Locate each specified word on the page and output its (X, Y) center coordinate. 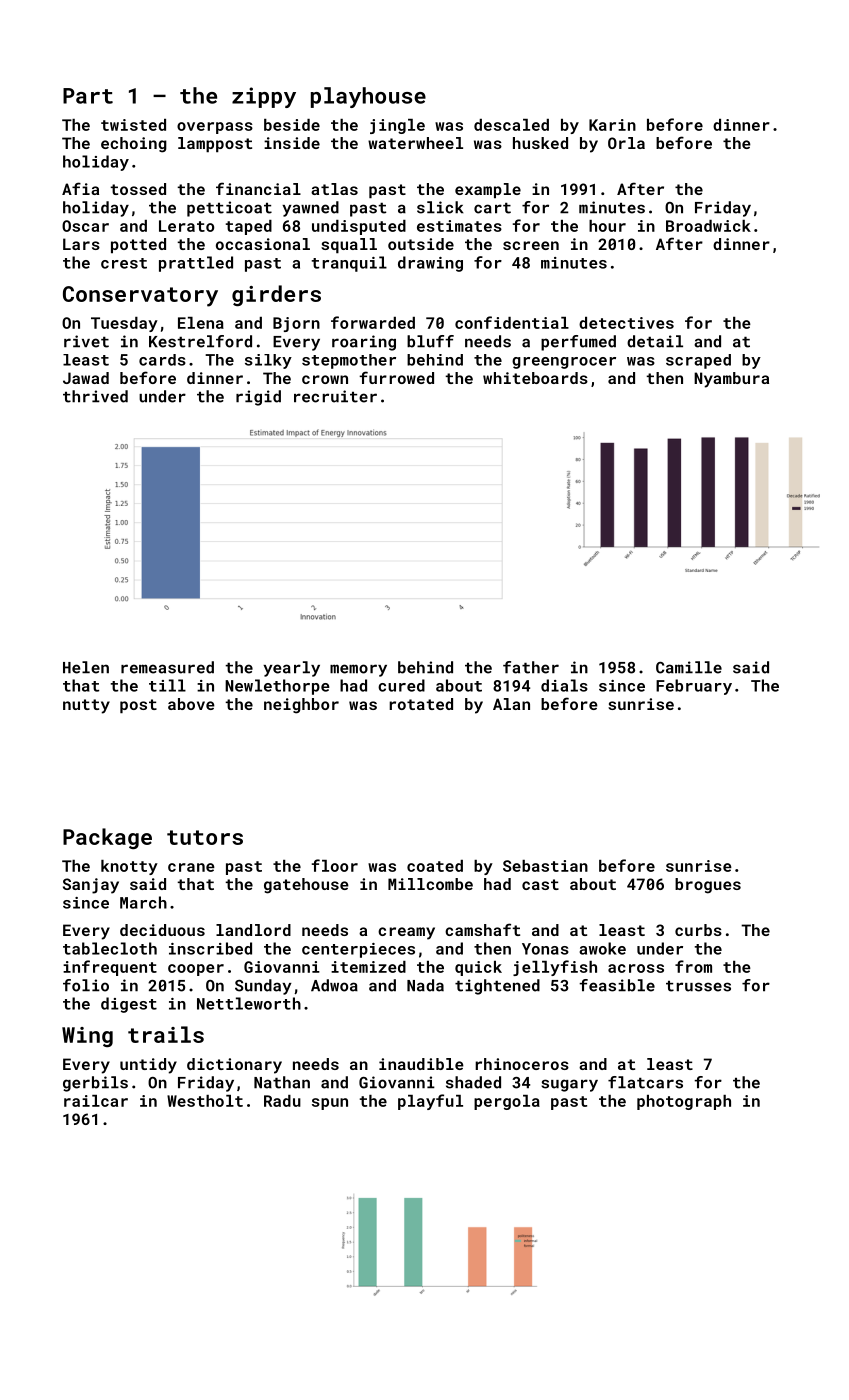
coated (435, 866)
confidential (512, 322)
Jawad (86, 378)
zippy (264, 97)
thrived (95, 396)
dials (564, 685)
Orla (626, 143)
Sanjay (91, 886)
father (531, 667)
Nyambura (731, 380)
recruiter (335, 396)
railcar (96, 1101)
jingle (397, 126)
